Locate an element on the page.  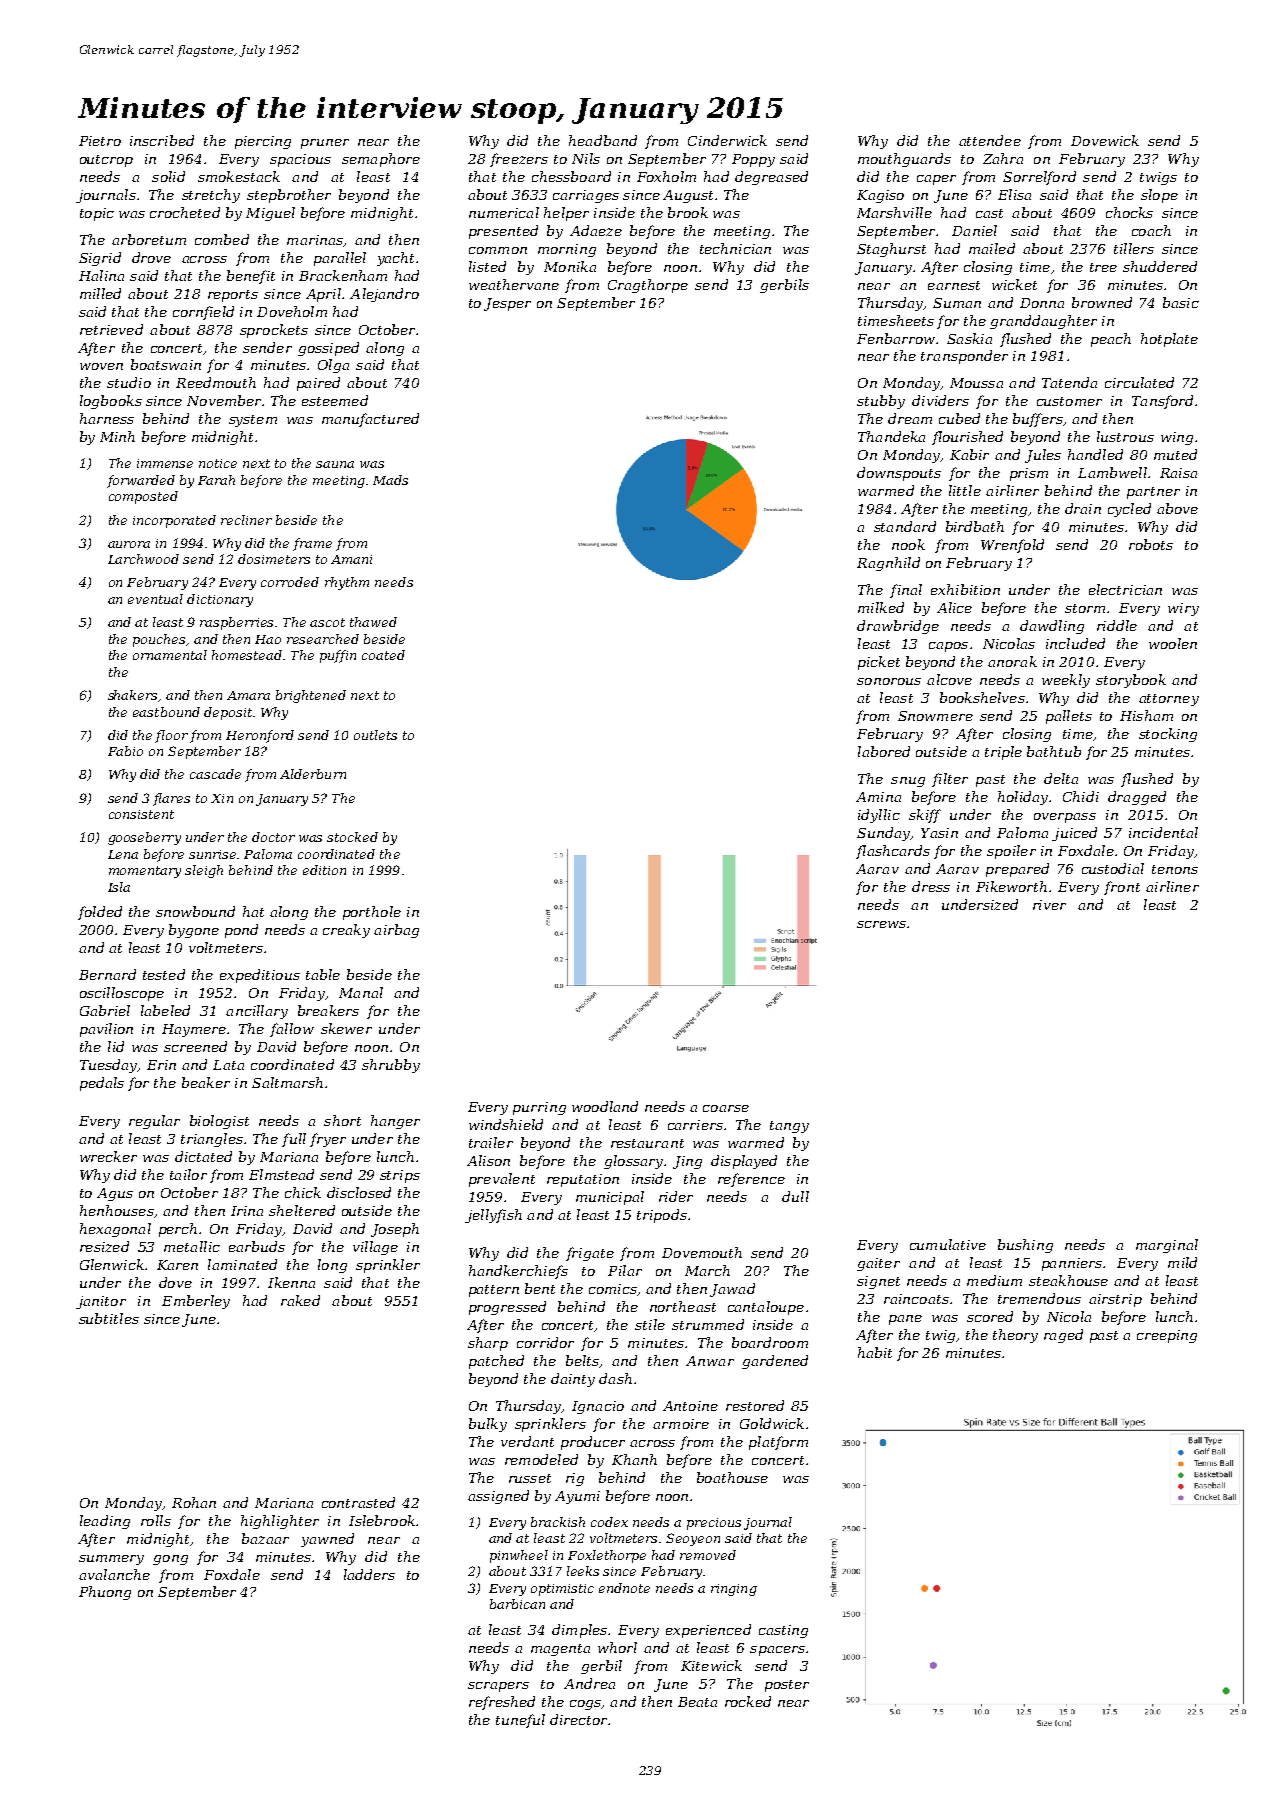
marginal is located at coordinates (1167, 1246).
